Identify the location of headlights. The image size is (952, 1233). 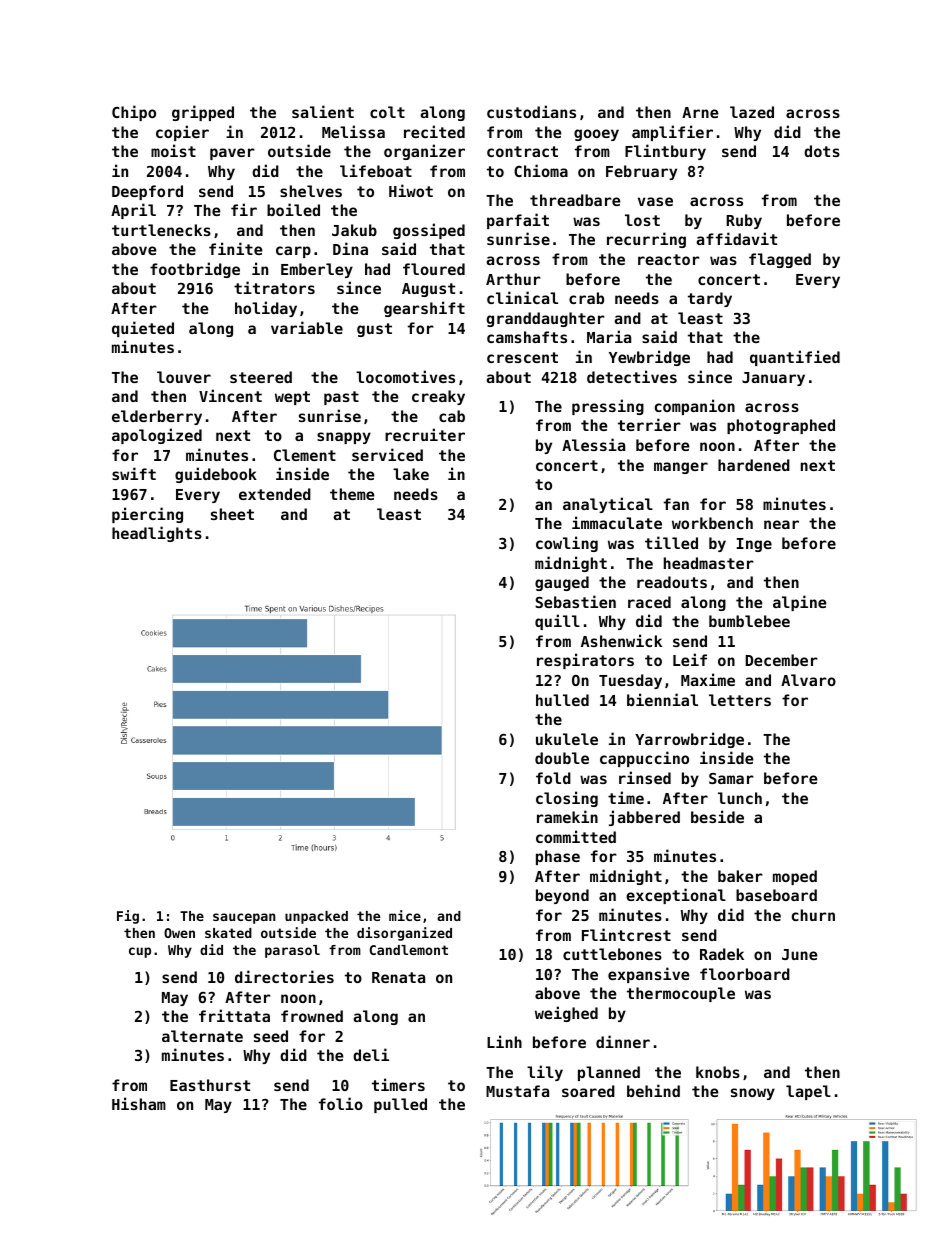
(157, 534).
